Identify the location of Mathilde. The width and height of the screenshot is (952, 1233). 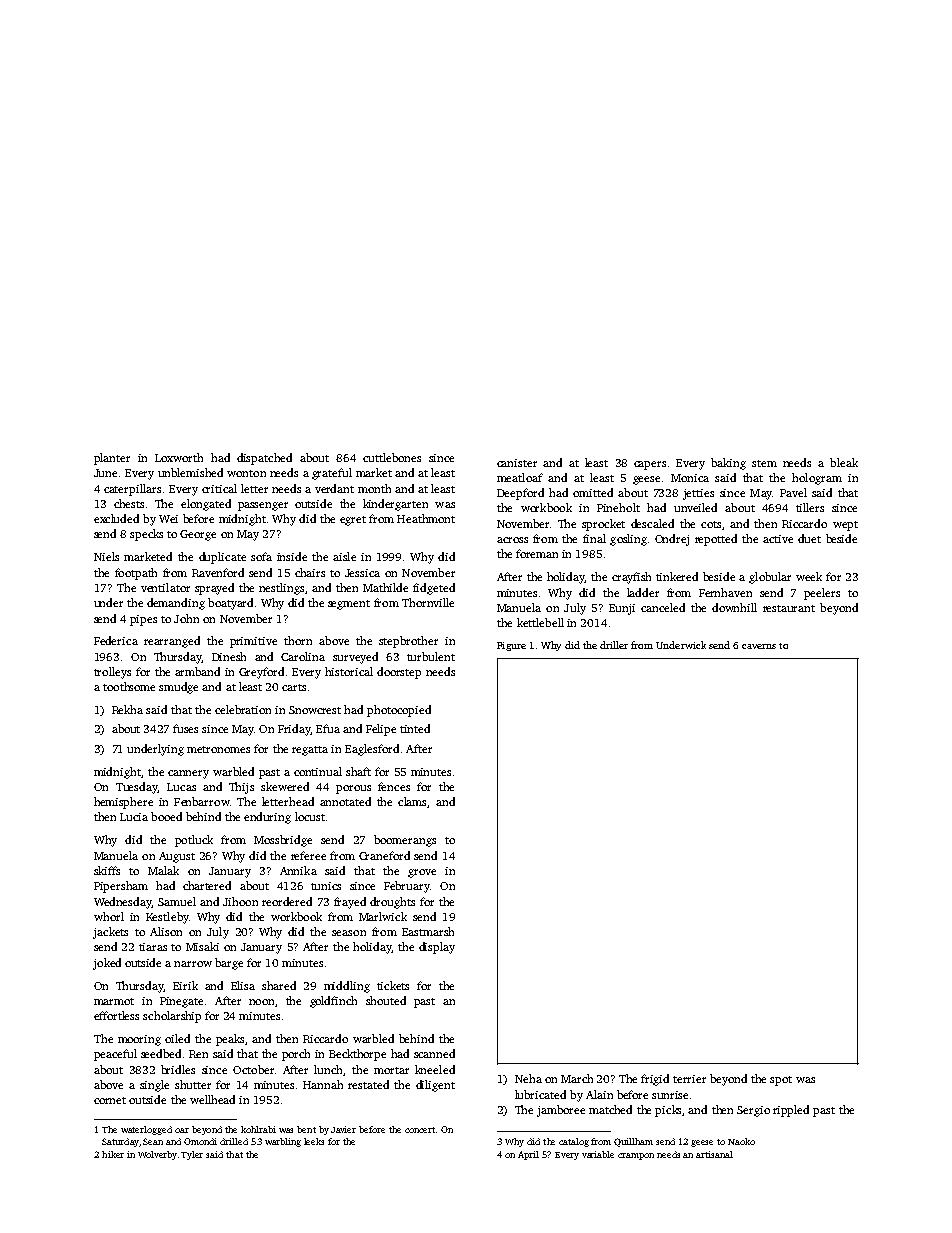
(385, 587).
